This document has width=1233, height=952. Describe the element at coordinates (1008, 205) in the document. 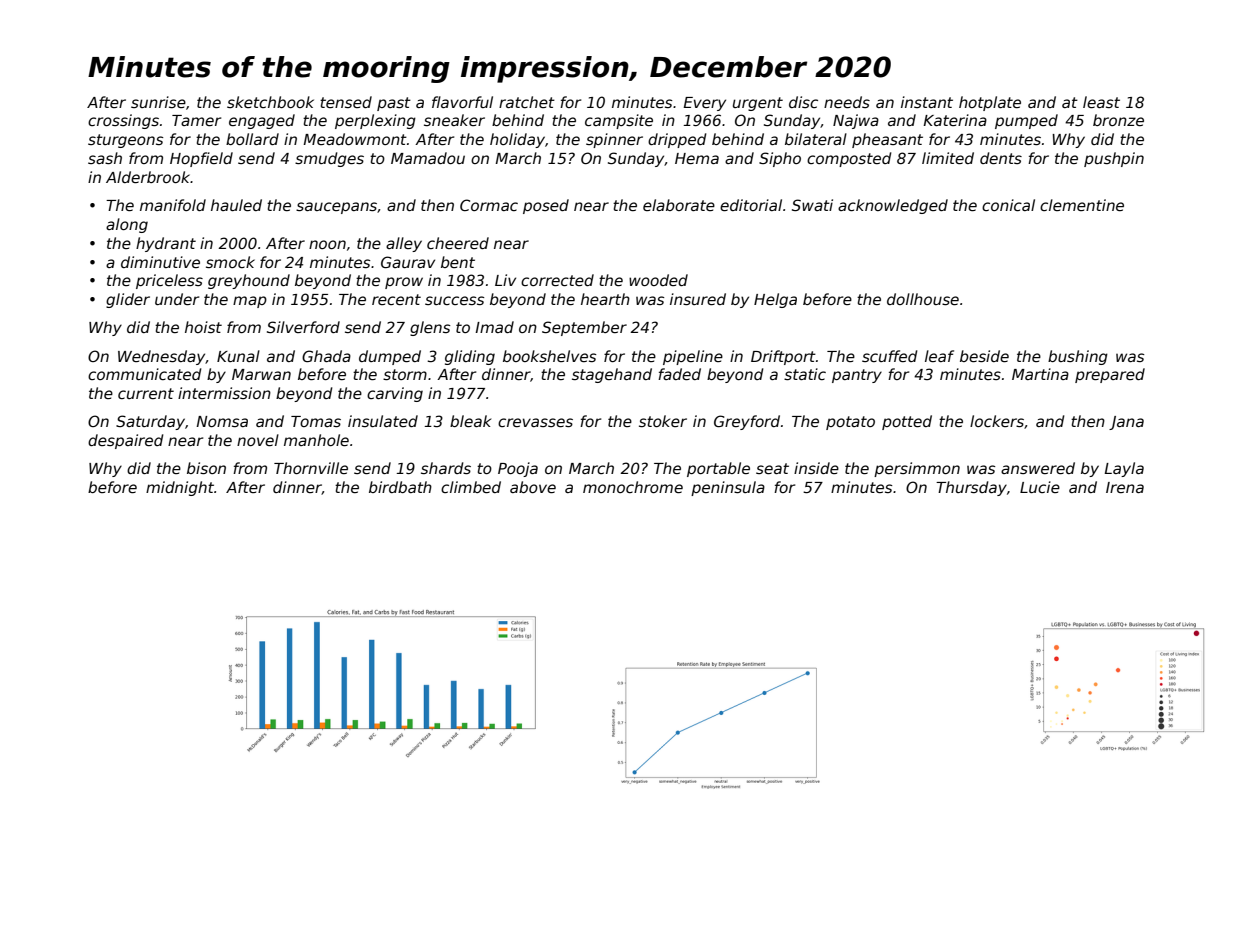

I see `conical` at that location.
